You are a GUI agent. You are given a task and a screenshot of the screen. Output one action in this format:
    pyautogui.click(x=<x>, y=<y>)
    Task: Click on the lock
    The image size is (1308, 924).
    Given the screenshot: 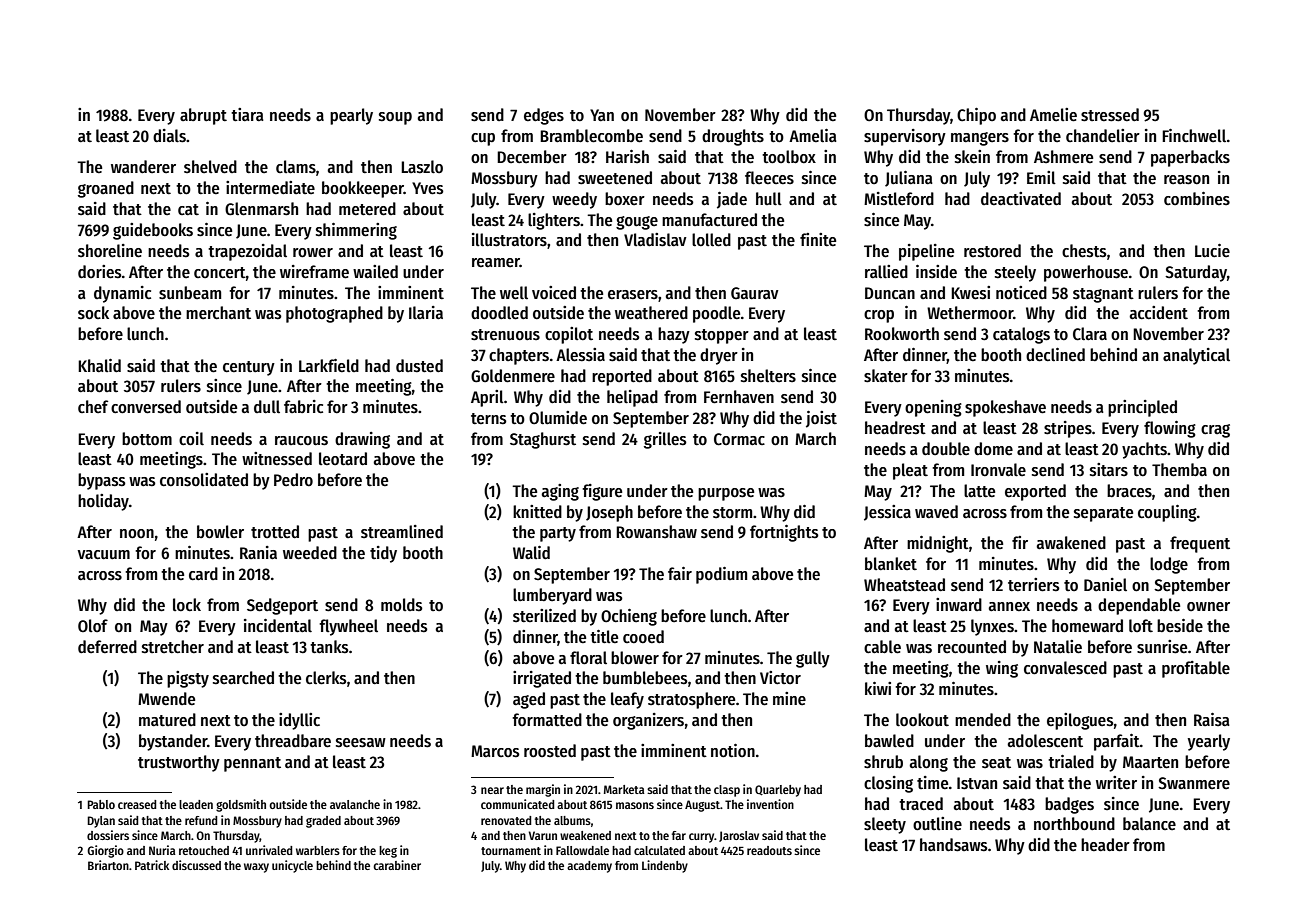 What is the action you would take?
    pyautogui.click(x=187, y=605)
